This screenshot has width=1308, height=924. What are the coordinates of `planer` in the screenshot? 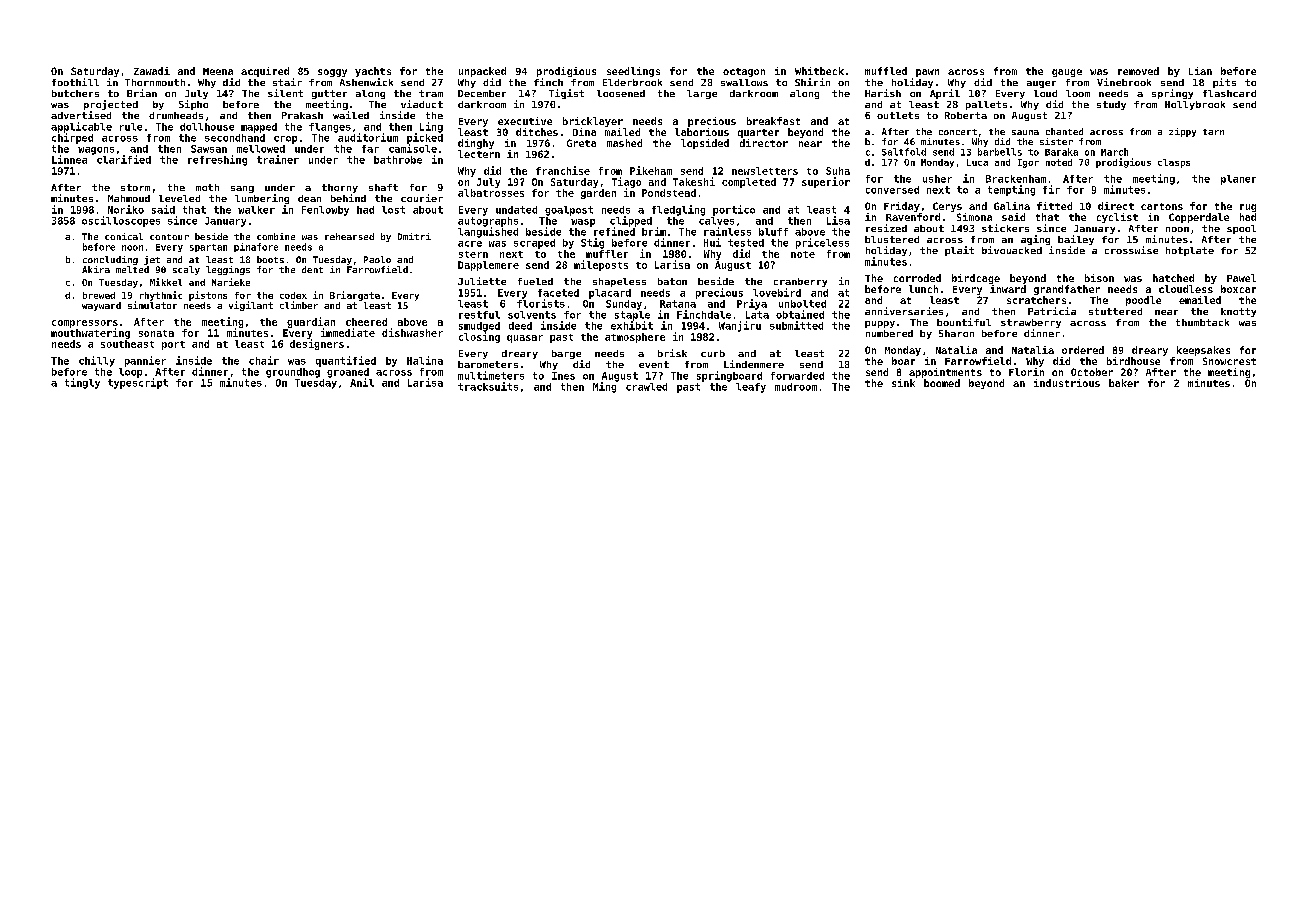 It's located at (1238, 180).
